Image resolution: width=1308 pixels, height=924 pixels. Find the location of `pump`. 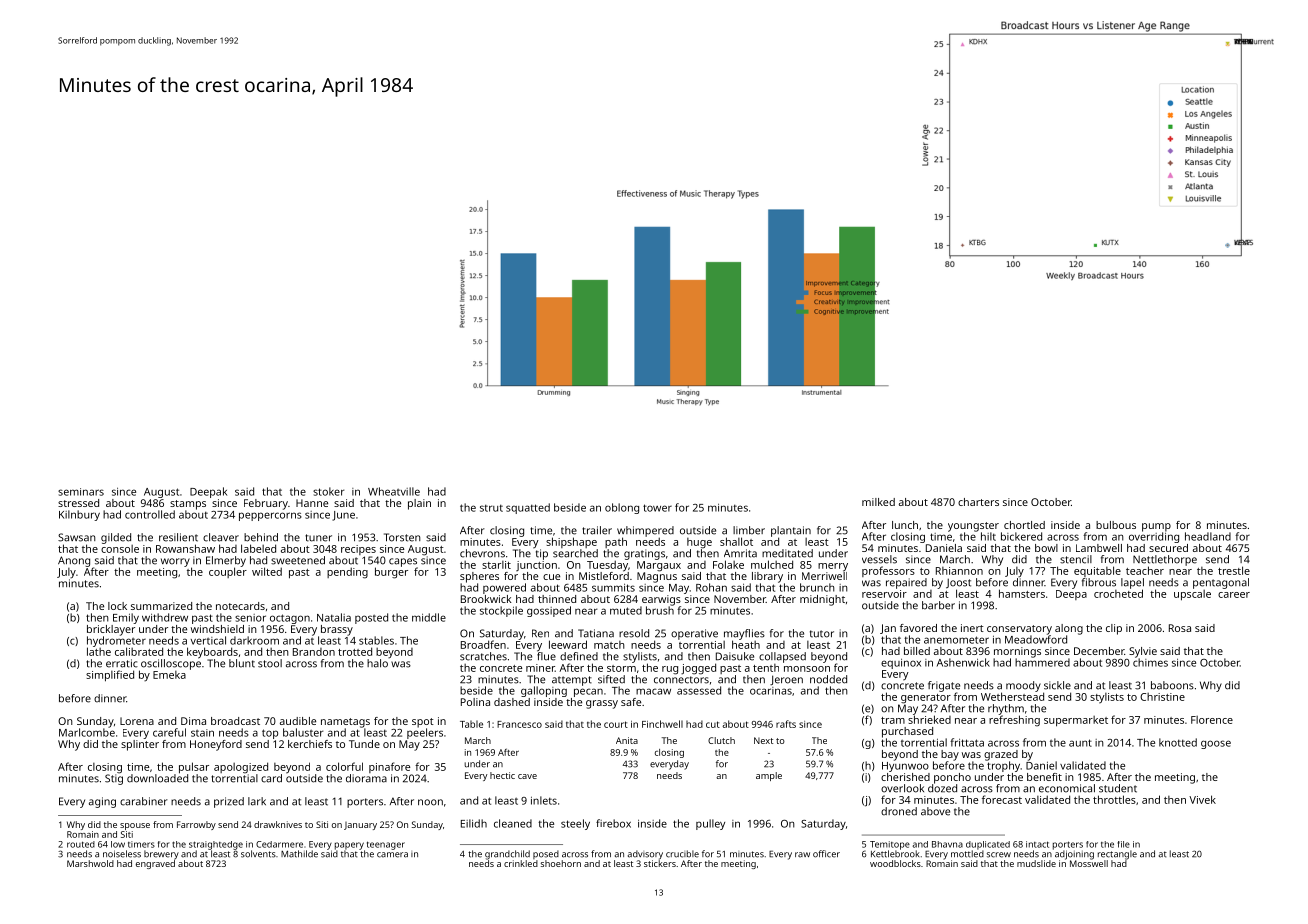

pump is located at coordinates (1156, 527).
